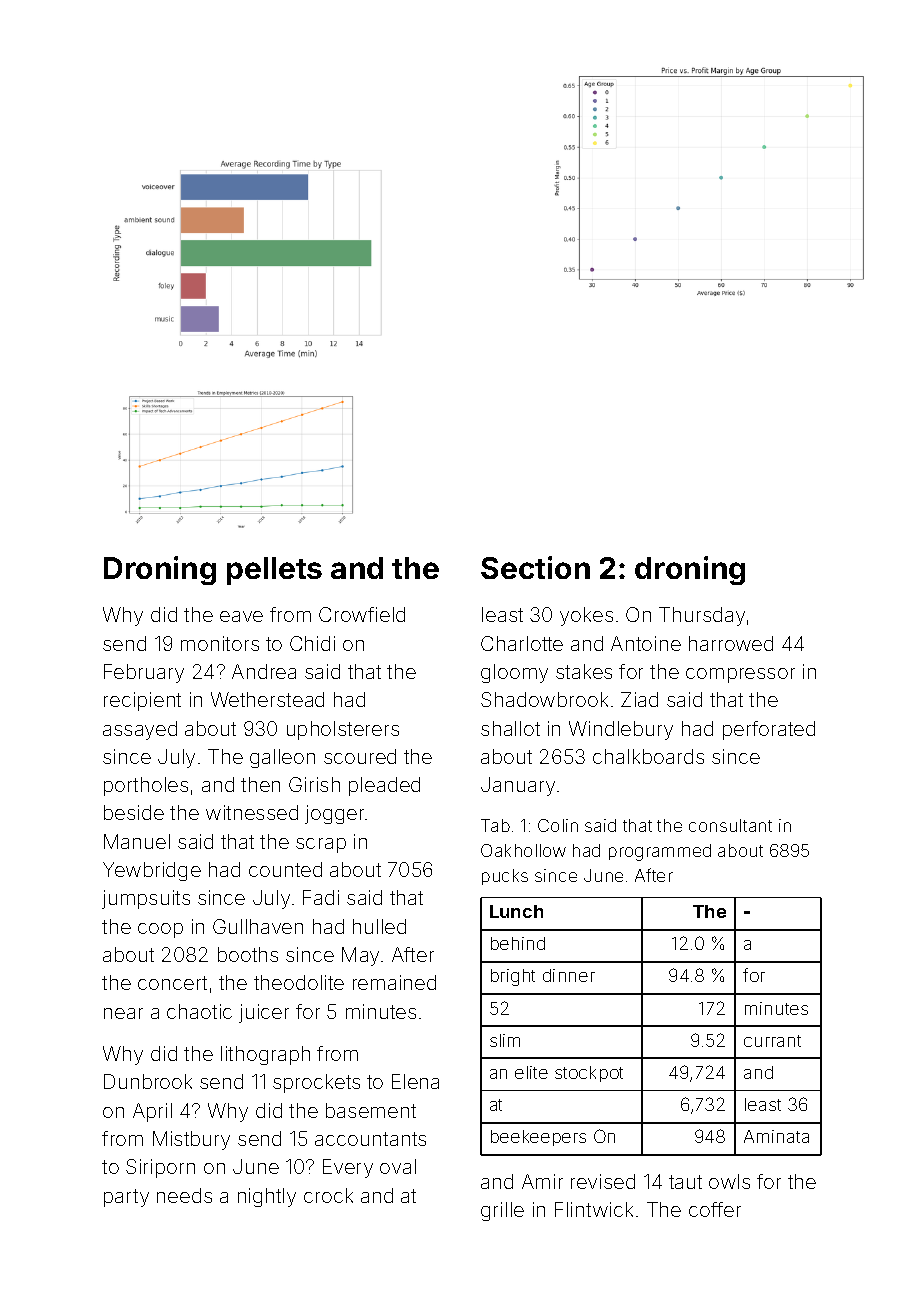  What do you see at coordinates (740, 675) in the image?
I see `compressor` at bounding box center [740, 675].
